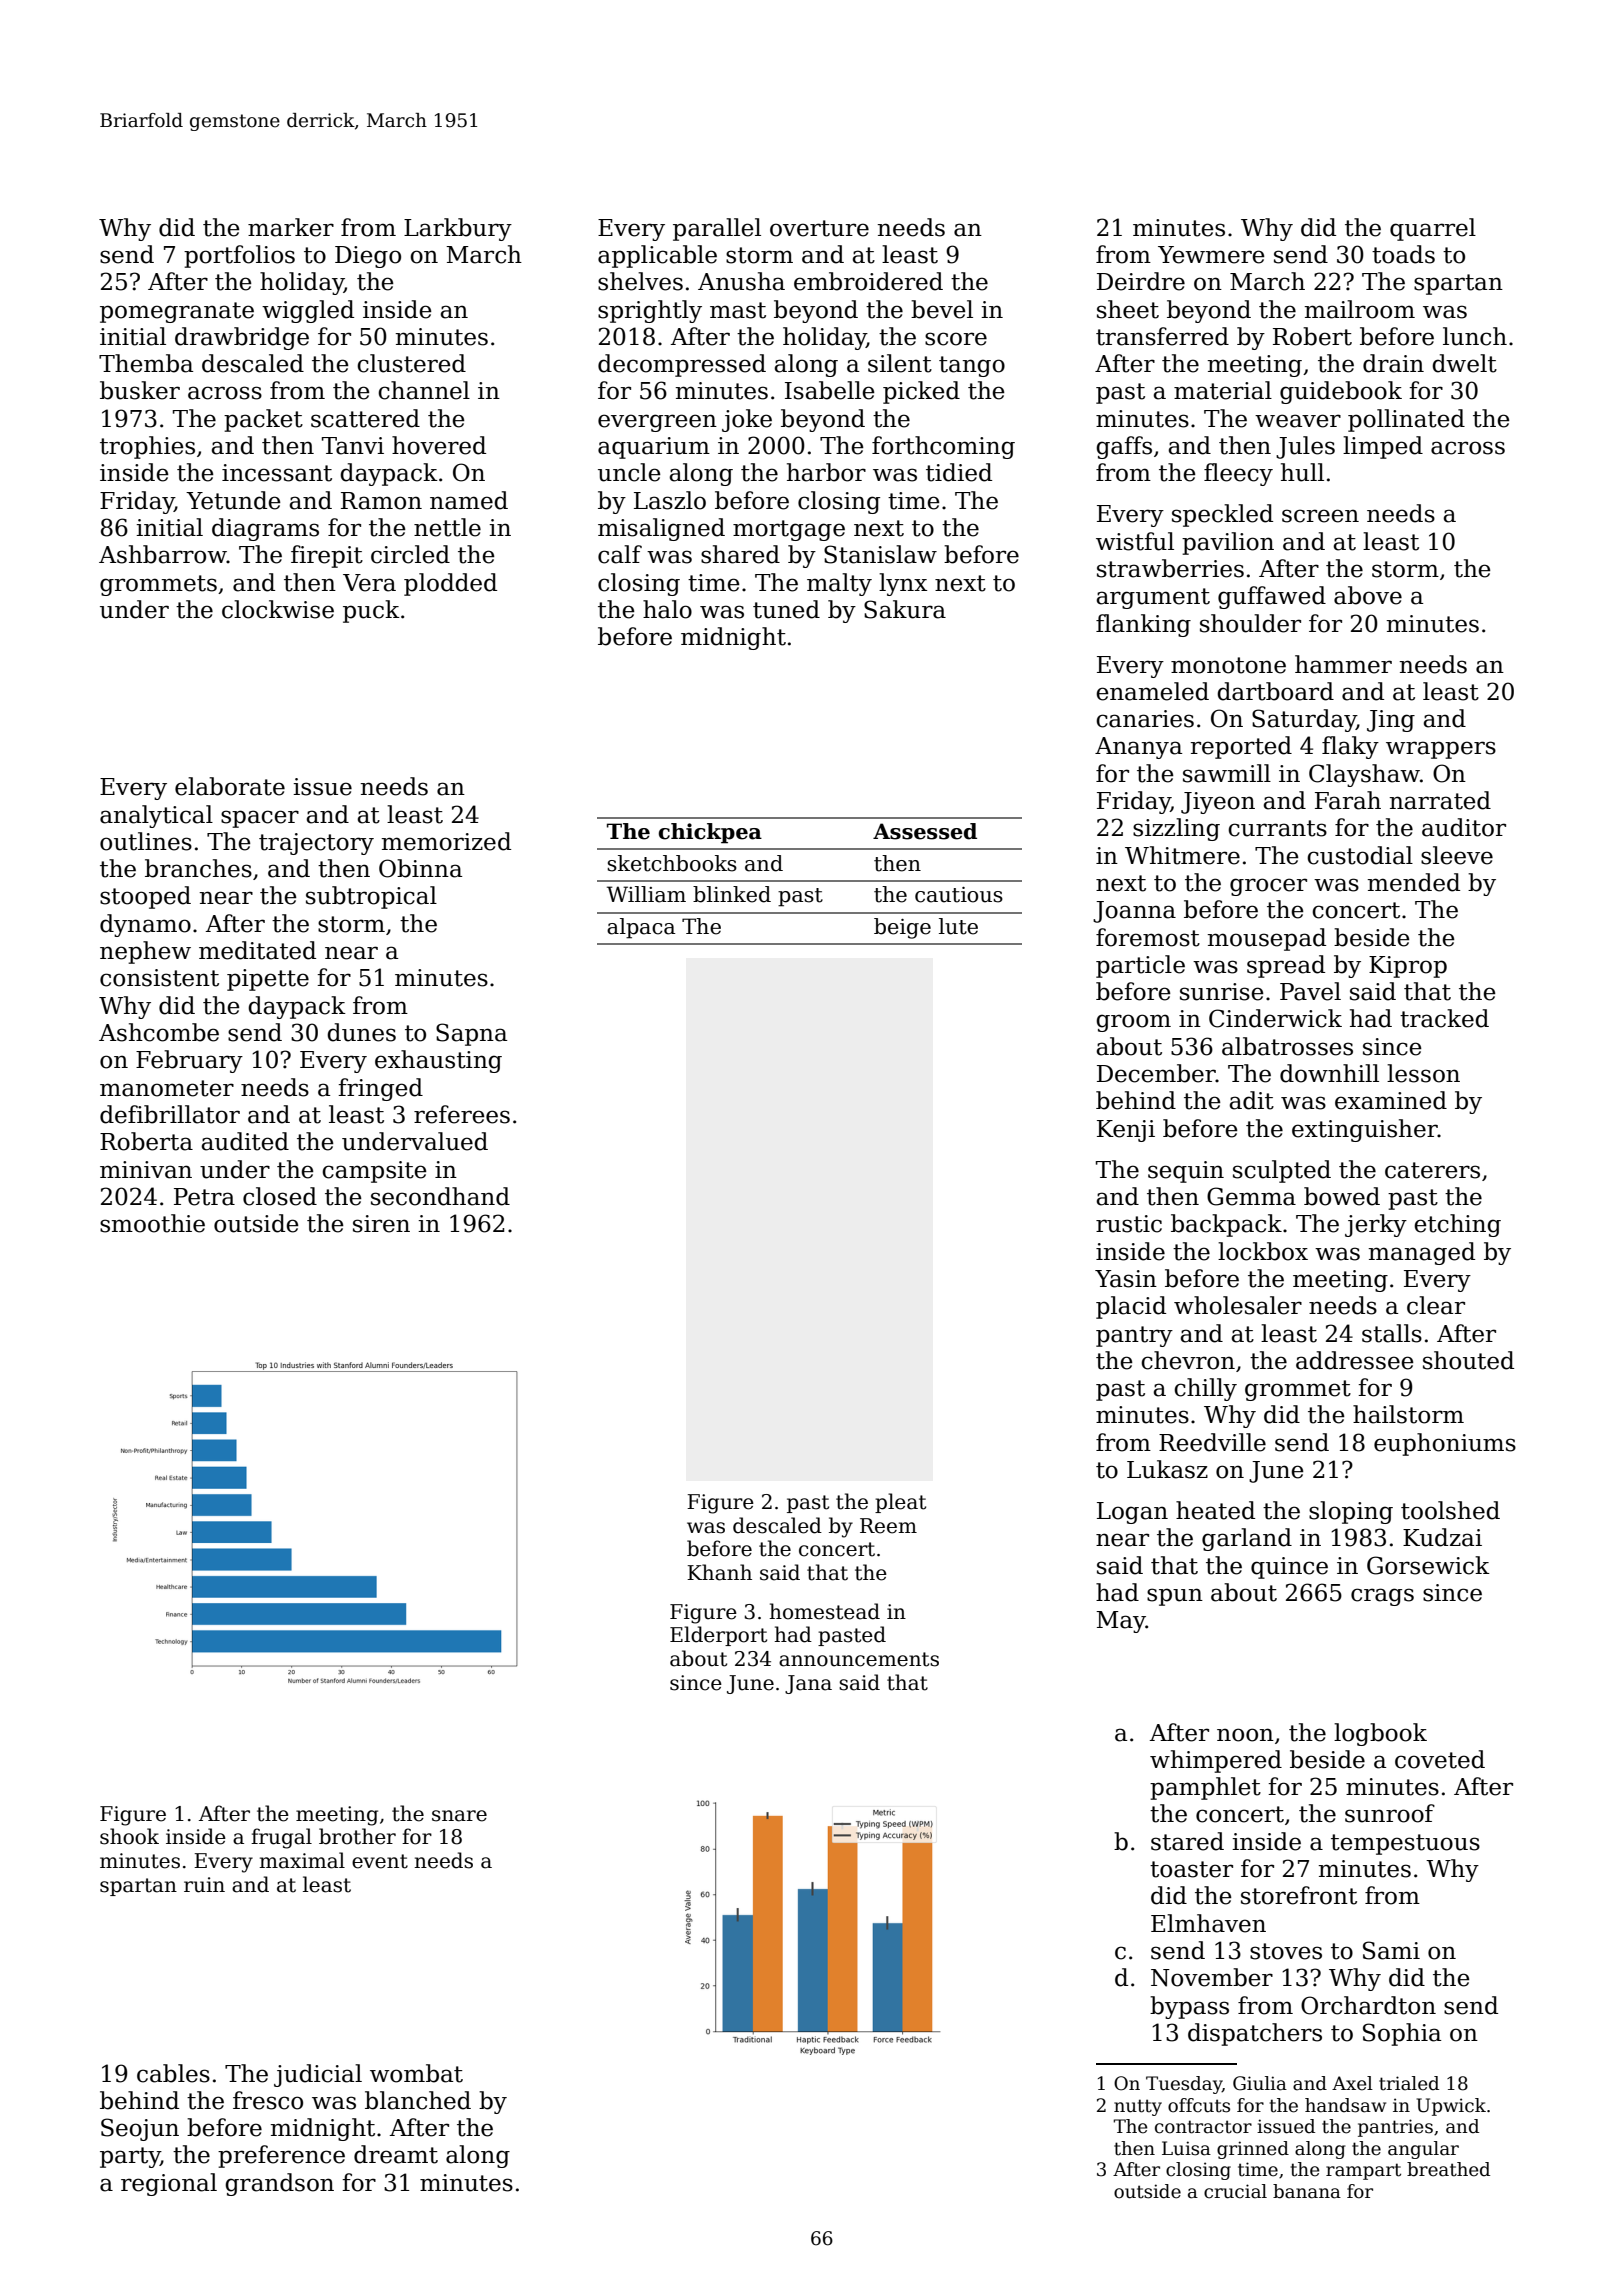  I want to click on nutty, so click(1138, 2107).
